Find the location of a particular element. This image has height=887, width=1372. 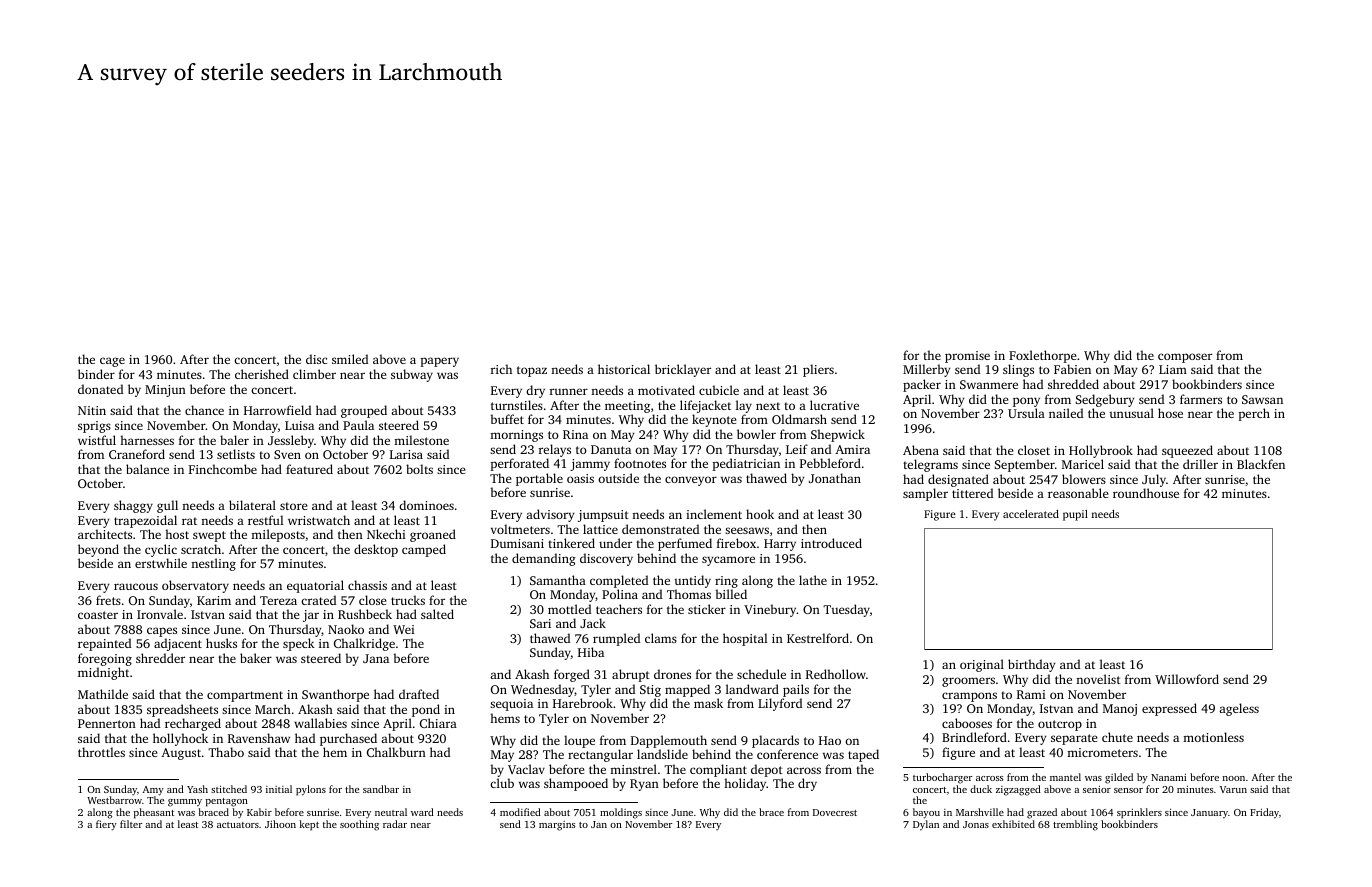

composer is located at coordinates (1185, 358).
